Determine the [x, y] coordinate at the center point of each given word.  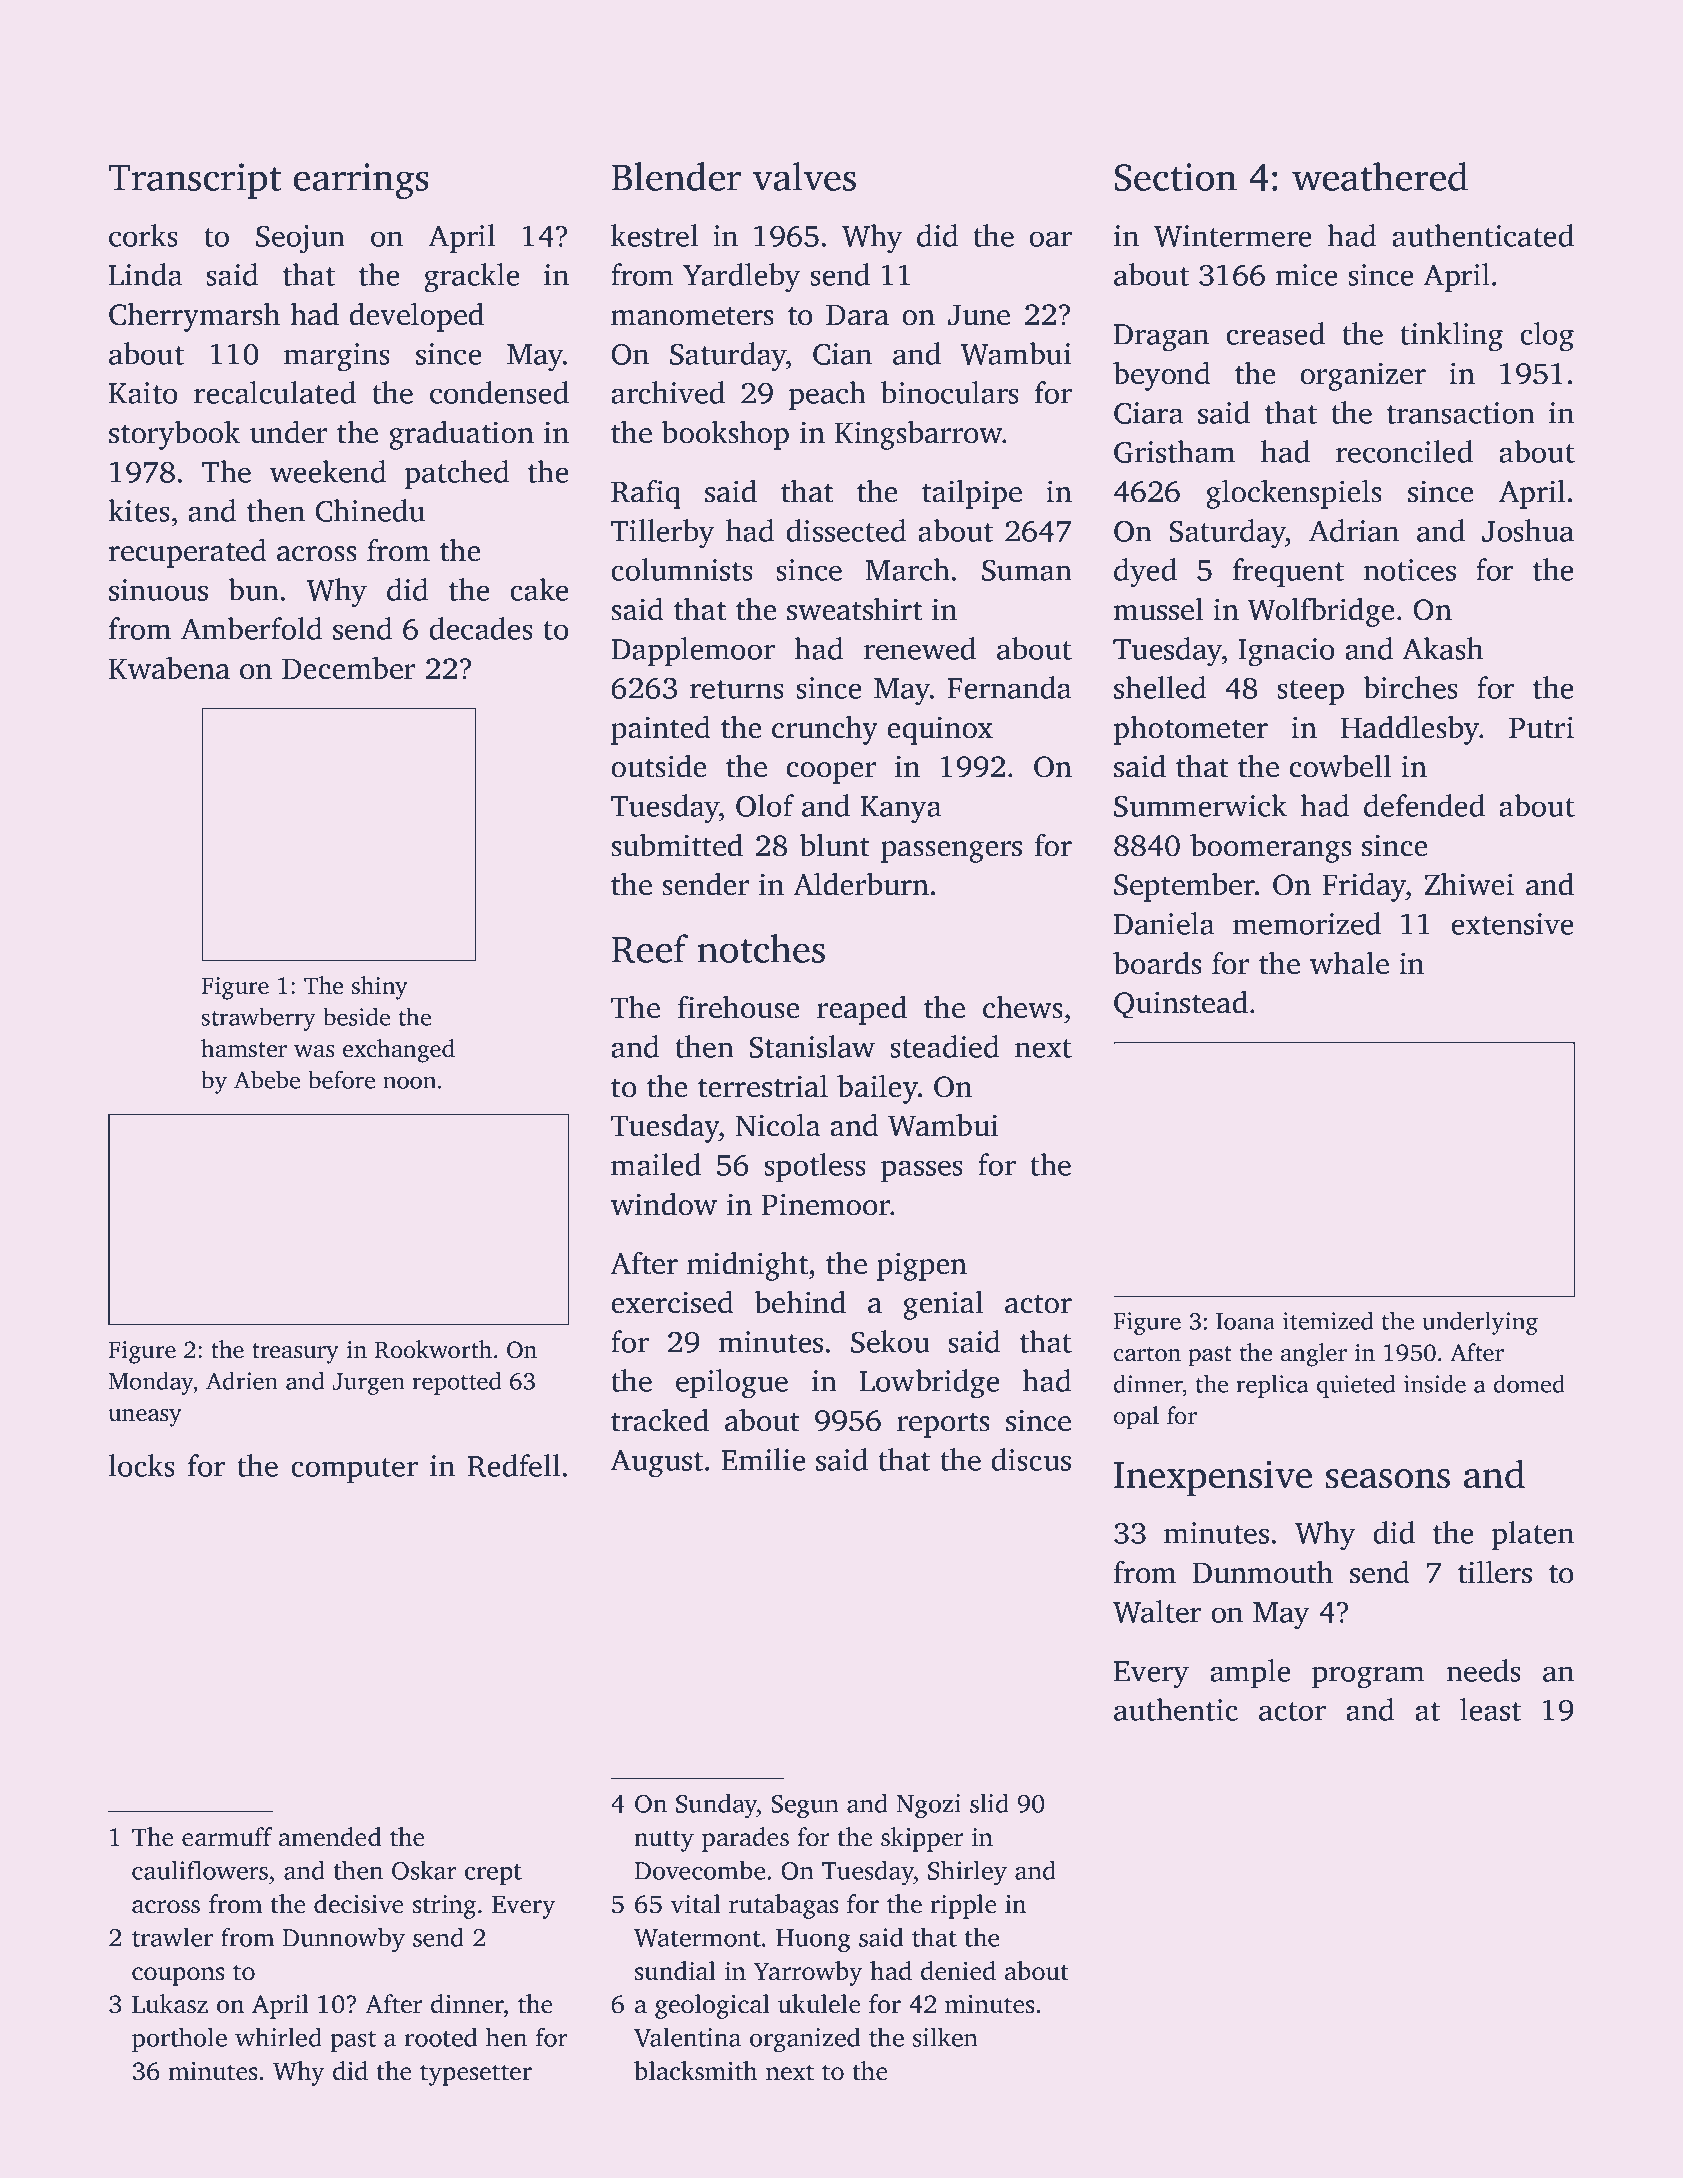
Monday [151, 1383]
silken [945, 2037]
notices [1409, 570]
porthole [179, 2039]
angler [1314, 1355]
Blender [676, 176]
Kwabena [169, 668]
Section [1175, 177]
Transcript [194, 181]
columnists [682, 569]
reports [943, 1425]
